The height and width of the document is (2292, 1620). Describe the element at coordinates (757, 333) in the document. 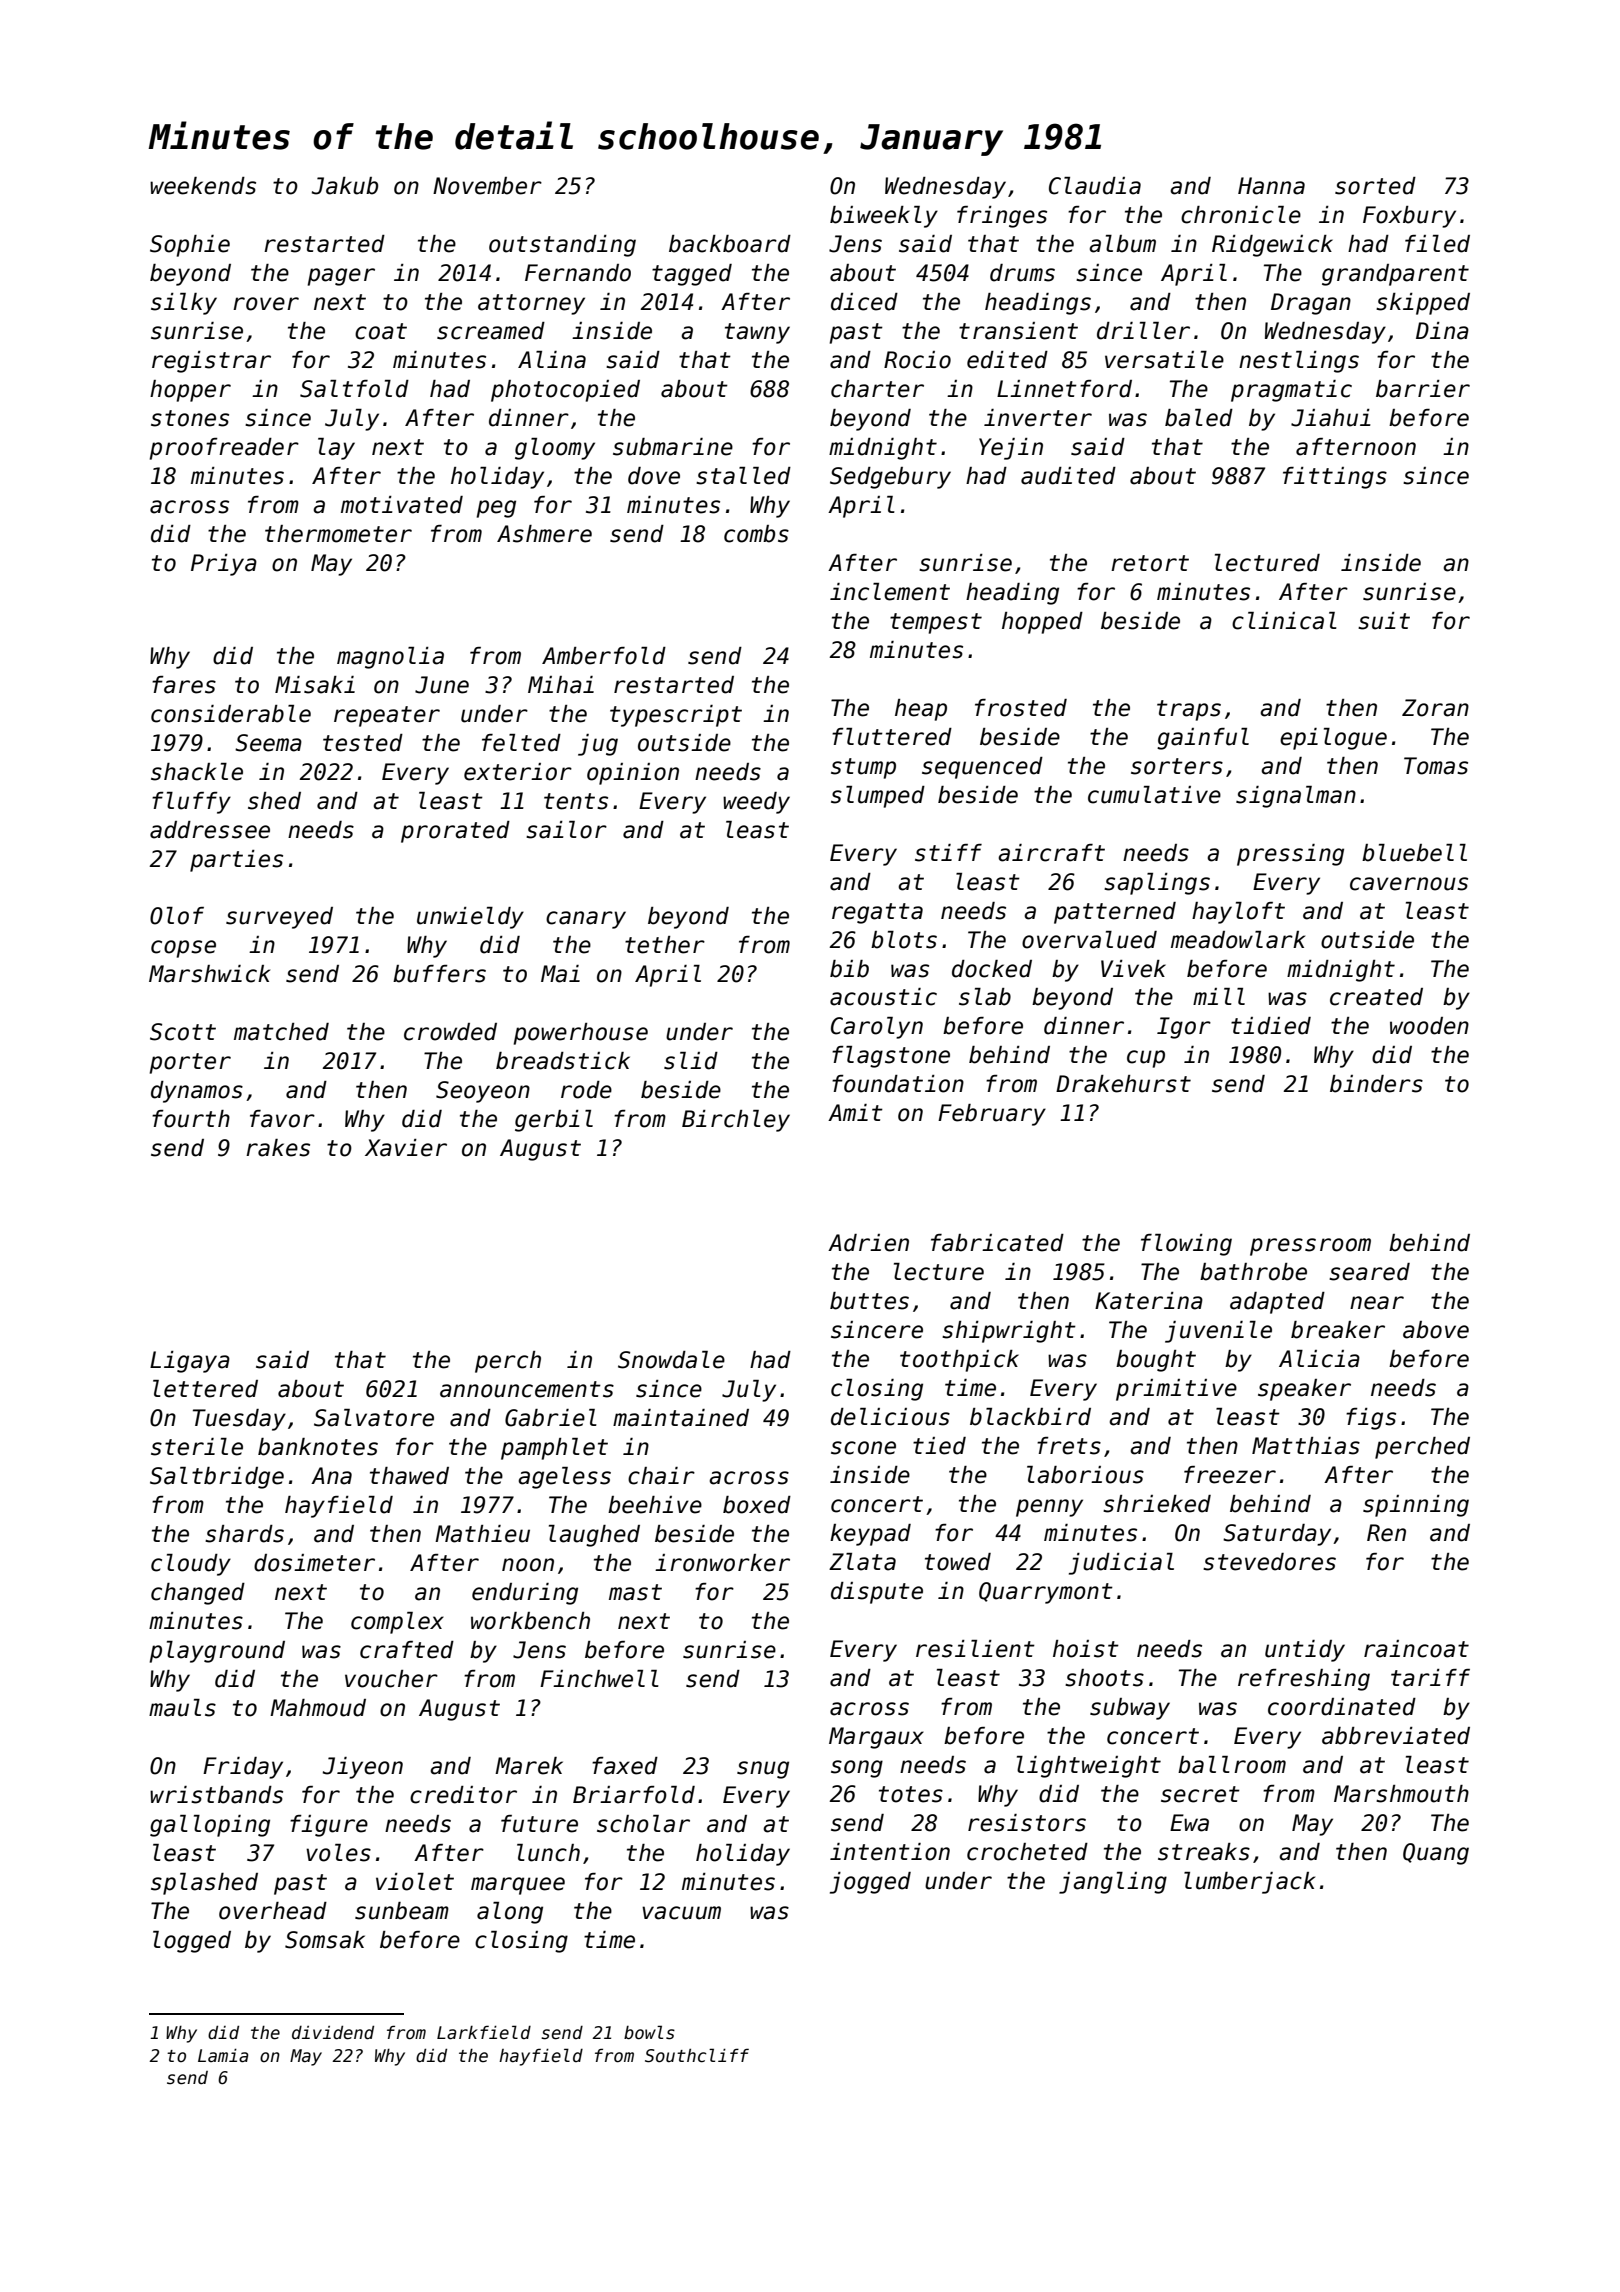

I see `tawny` at that location.
